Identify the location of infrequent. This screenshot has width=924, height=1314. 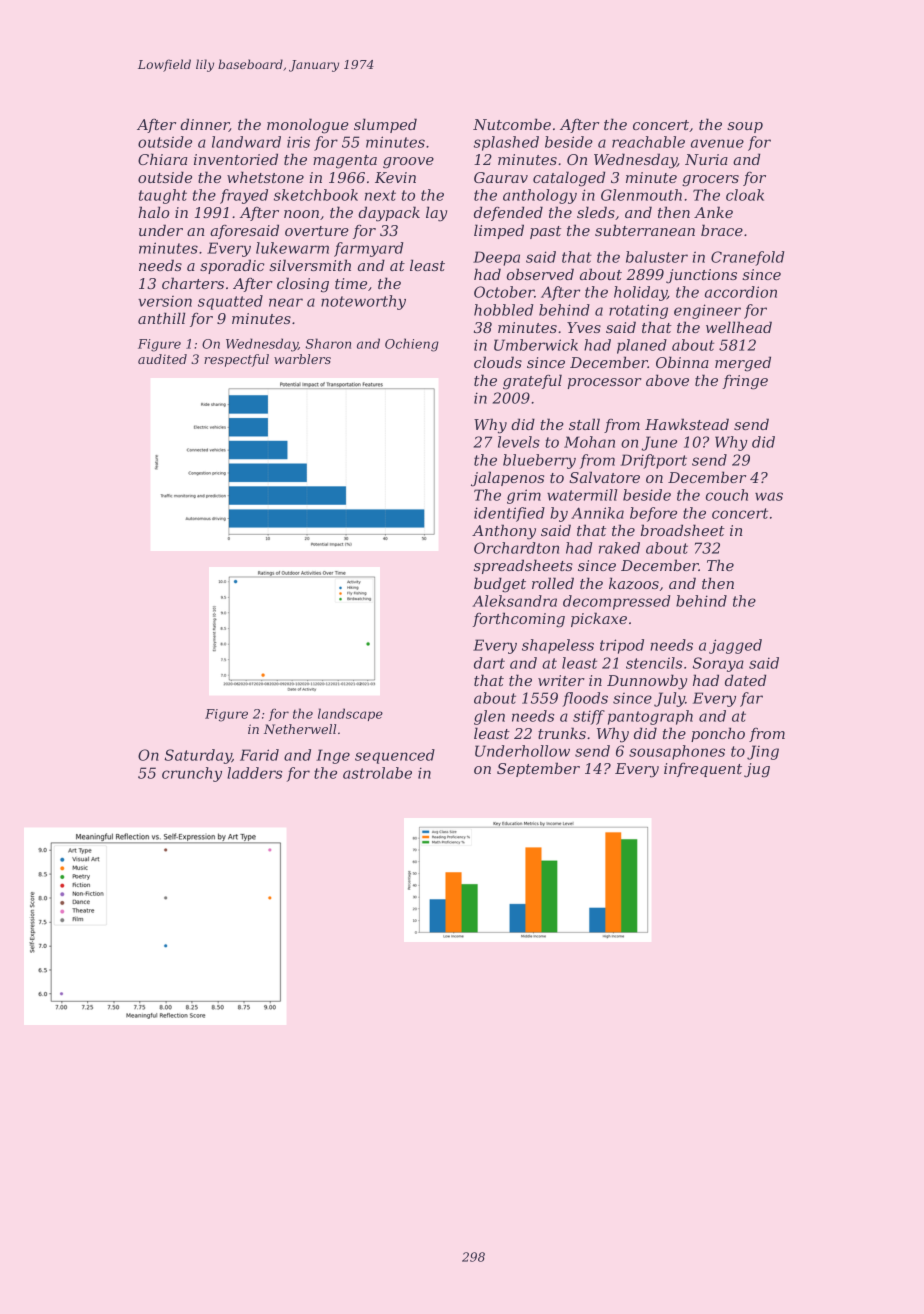
(703, 769).
